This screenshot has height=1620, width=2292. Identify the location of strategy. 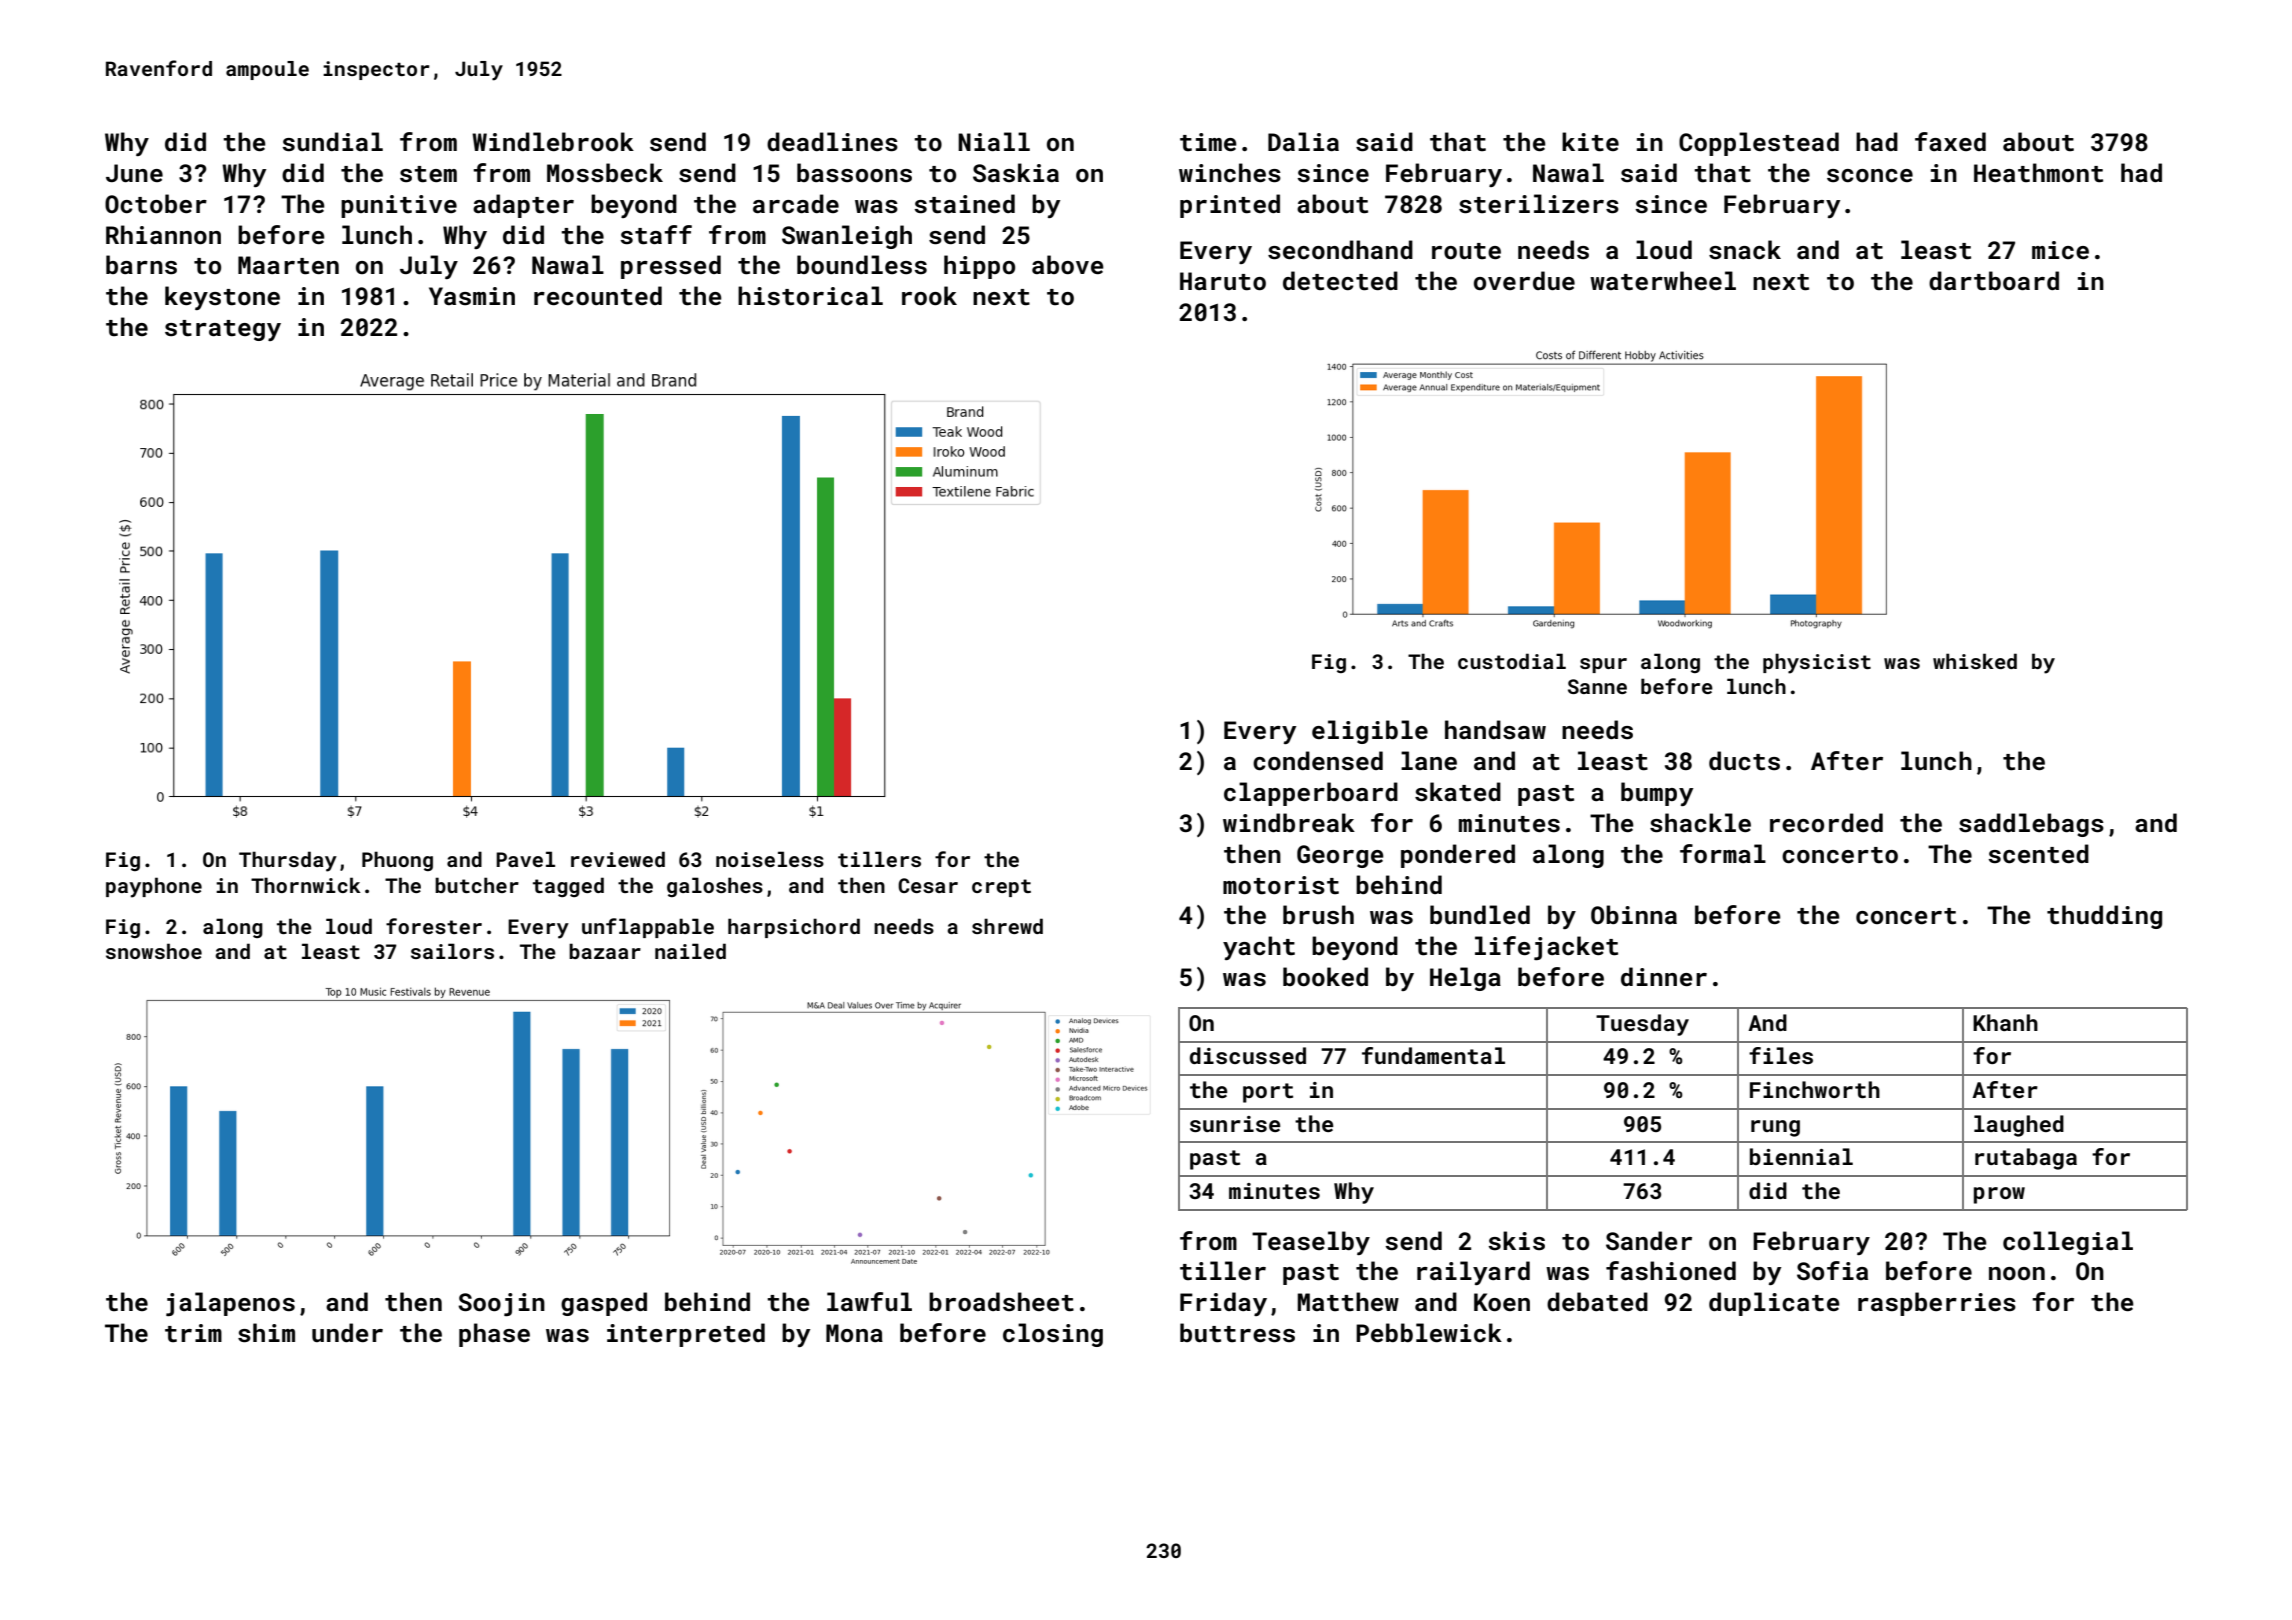
(223, 330).
